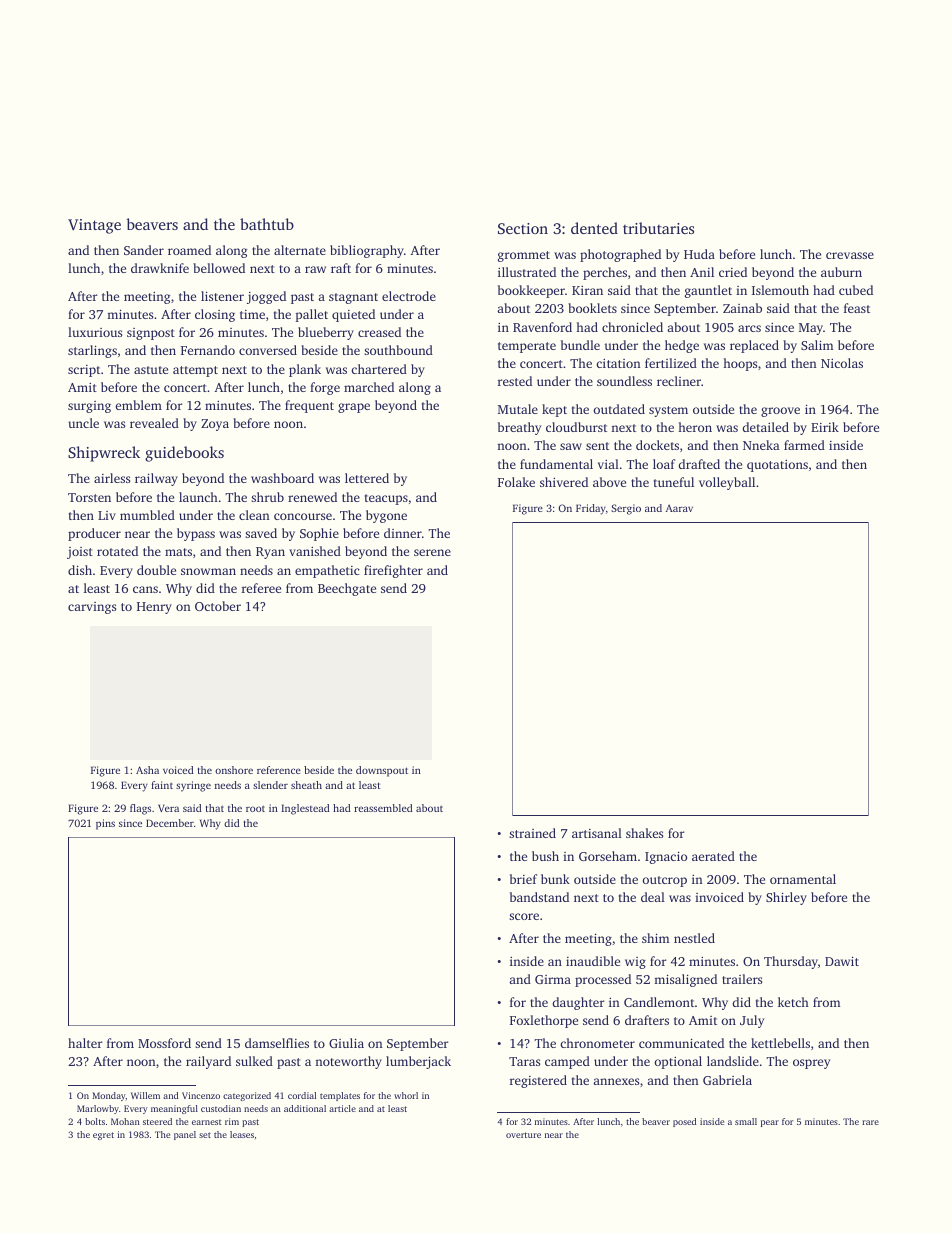 Image resolution: width=952 pixels, height=1233 pixels. What do you see at coordinates (268, 350) in the page?
I see `conversed` at bounding box center [268, 350].
